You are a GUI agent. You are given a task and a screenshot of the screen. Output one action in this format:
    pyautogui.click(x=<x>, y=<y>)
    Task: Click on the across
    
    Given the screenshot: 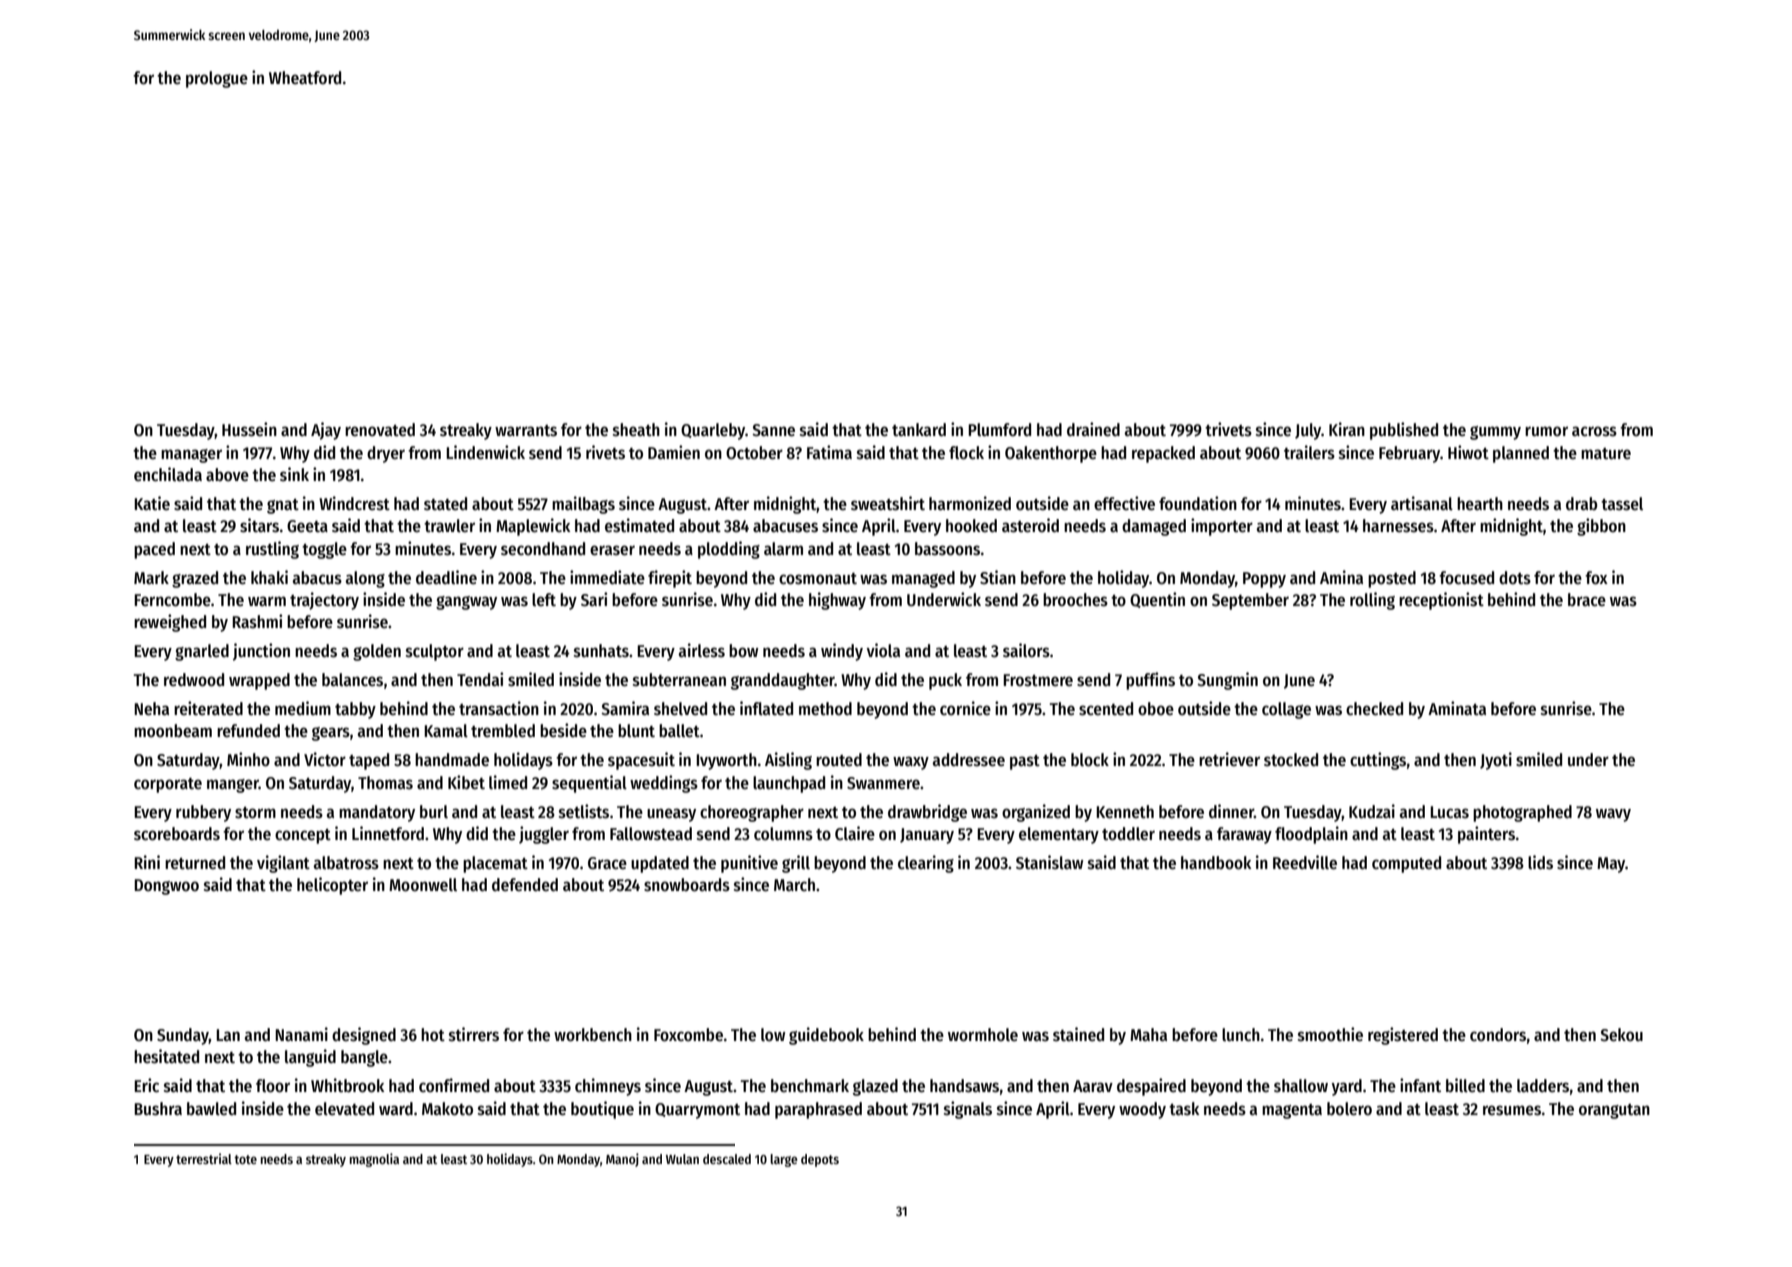 What is the action you would take?
    pyautogui.click(x=1594, y=431)
